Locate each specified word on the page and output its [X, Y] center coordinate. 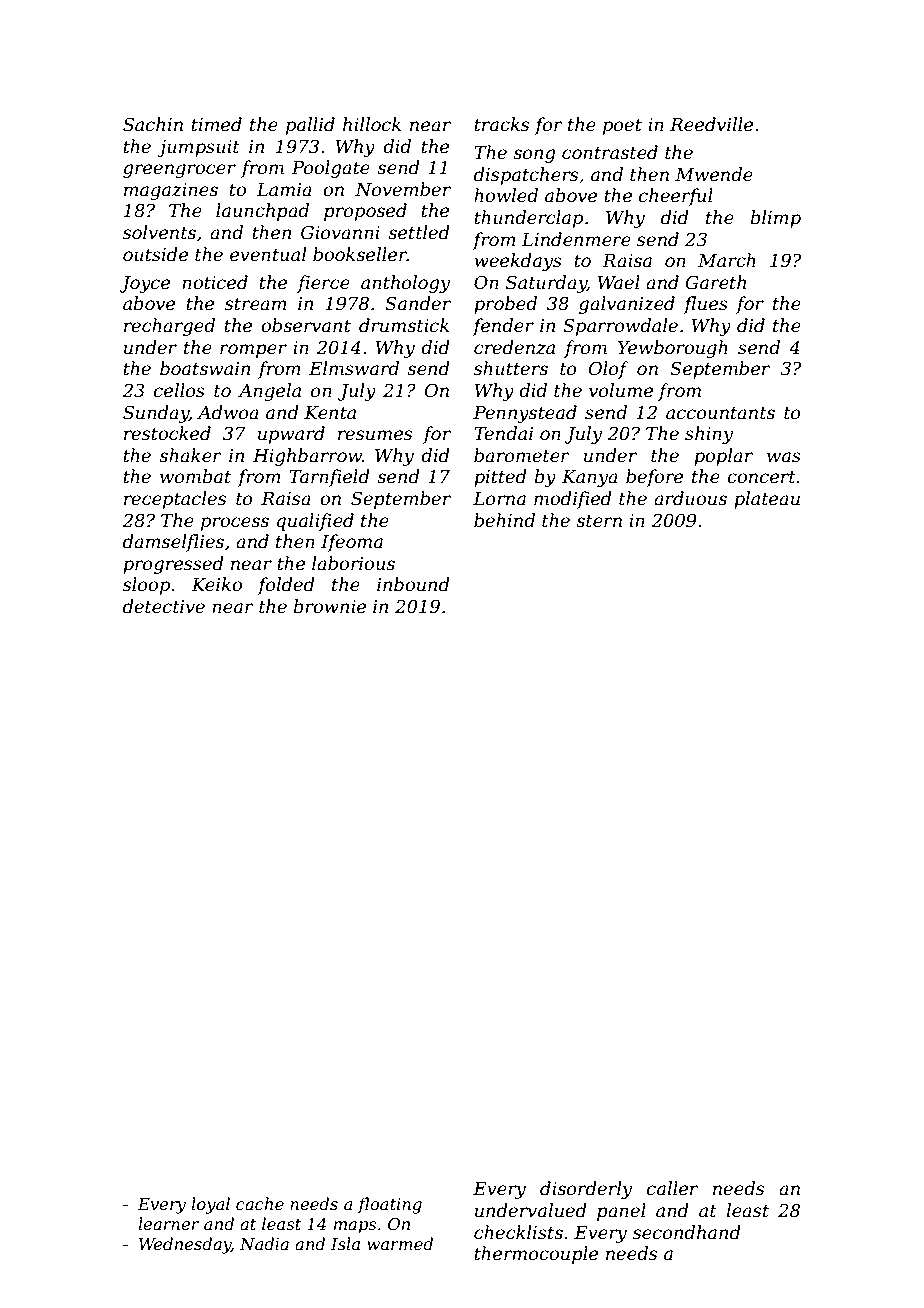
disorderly [586, 1190]
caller [672, 1188]
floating [390, 1205]
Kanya [590, 478]
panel [621, 1212]
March [727, 260]
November [403, 189]
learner [168, 1223]
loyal [210, 1205]
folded [286, 586]
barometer [522, 455]
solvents [159, 232]
